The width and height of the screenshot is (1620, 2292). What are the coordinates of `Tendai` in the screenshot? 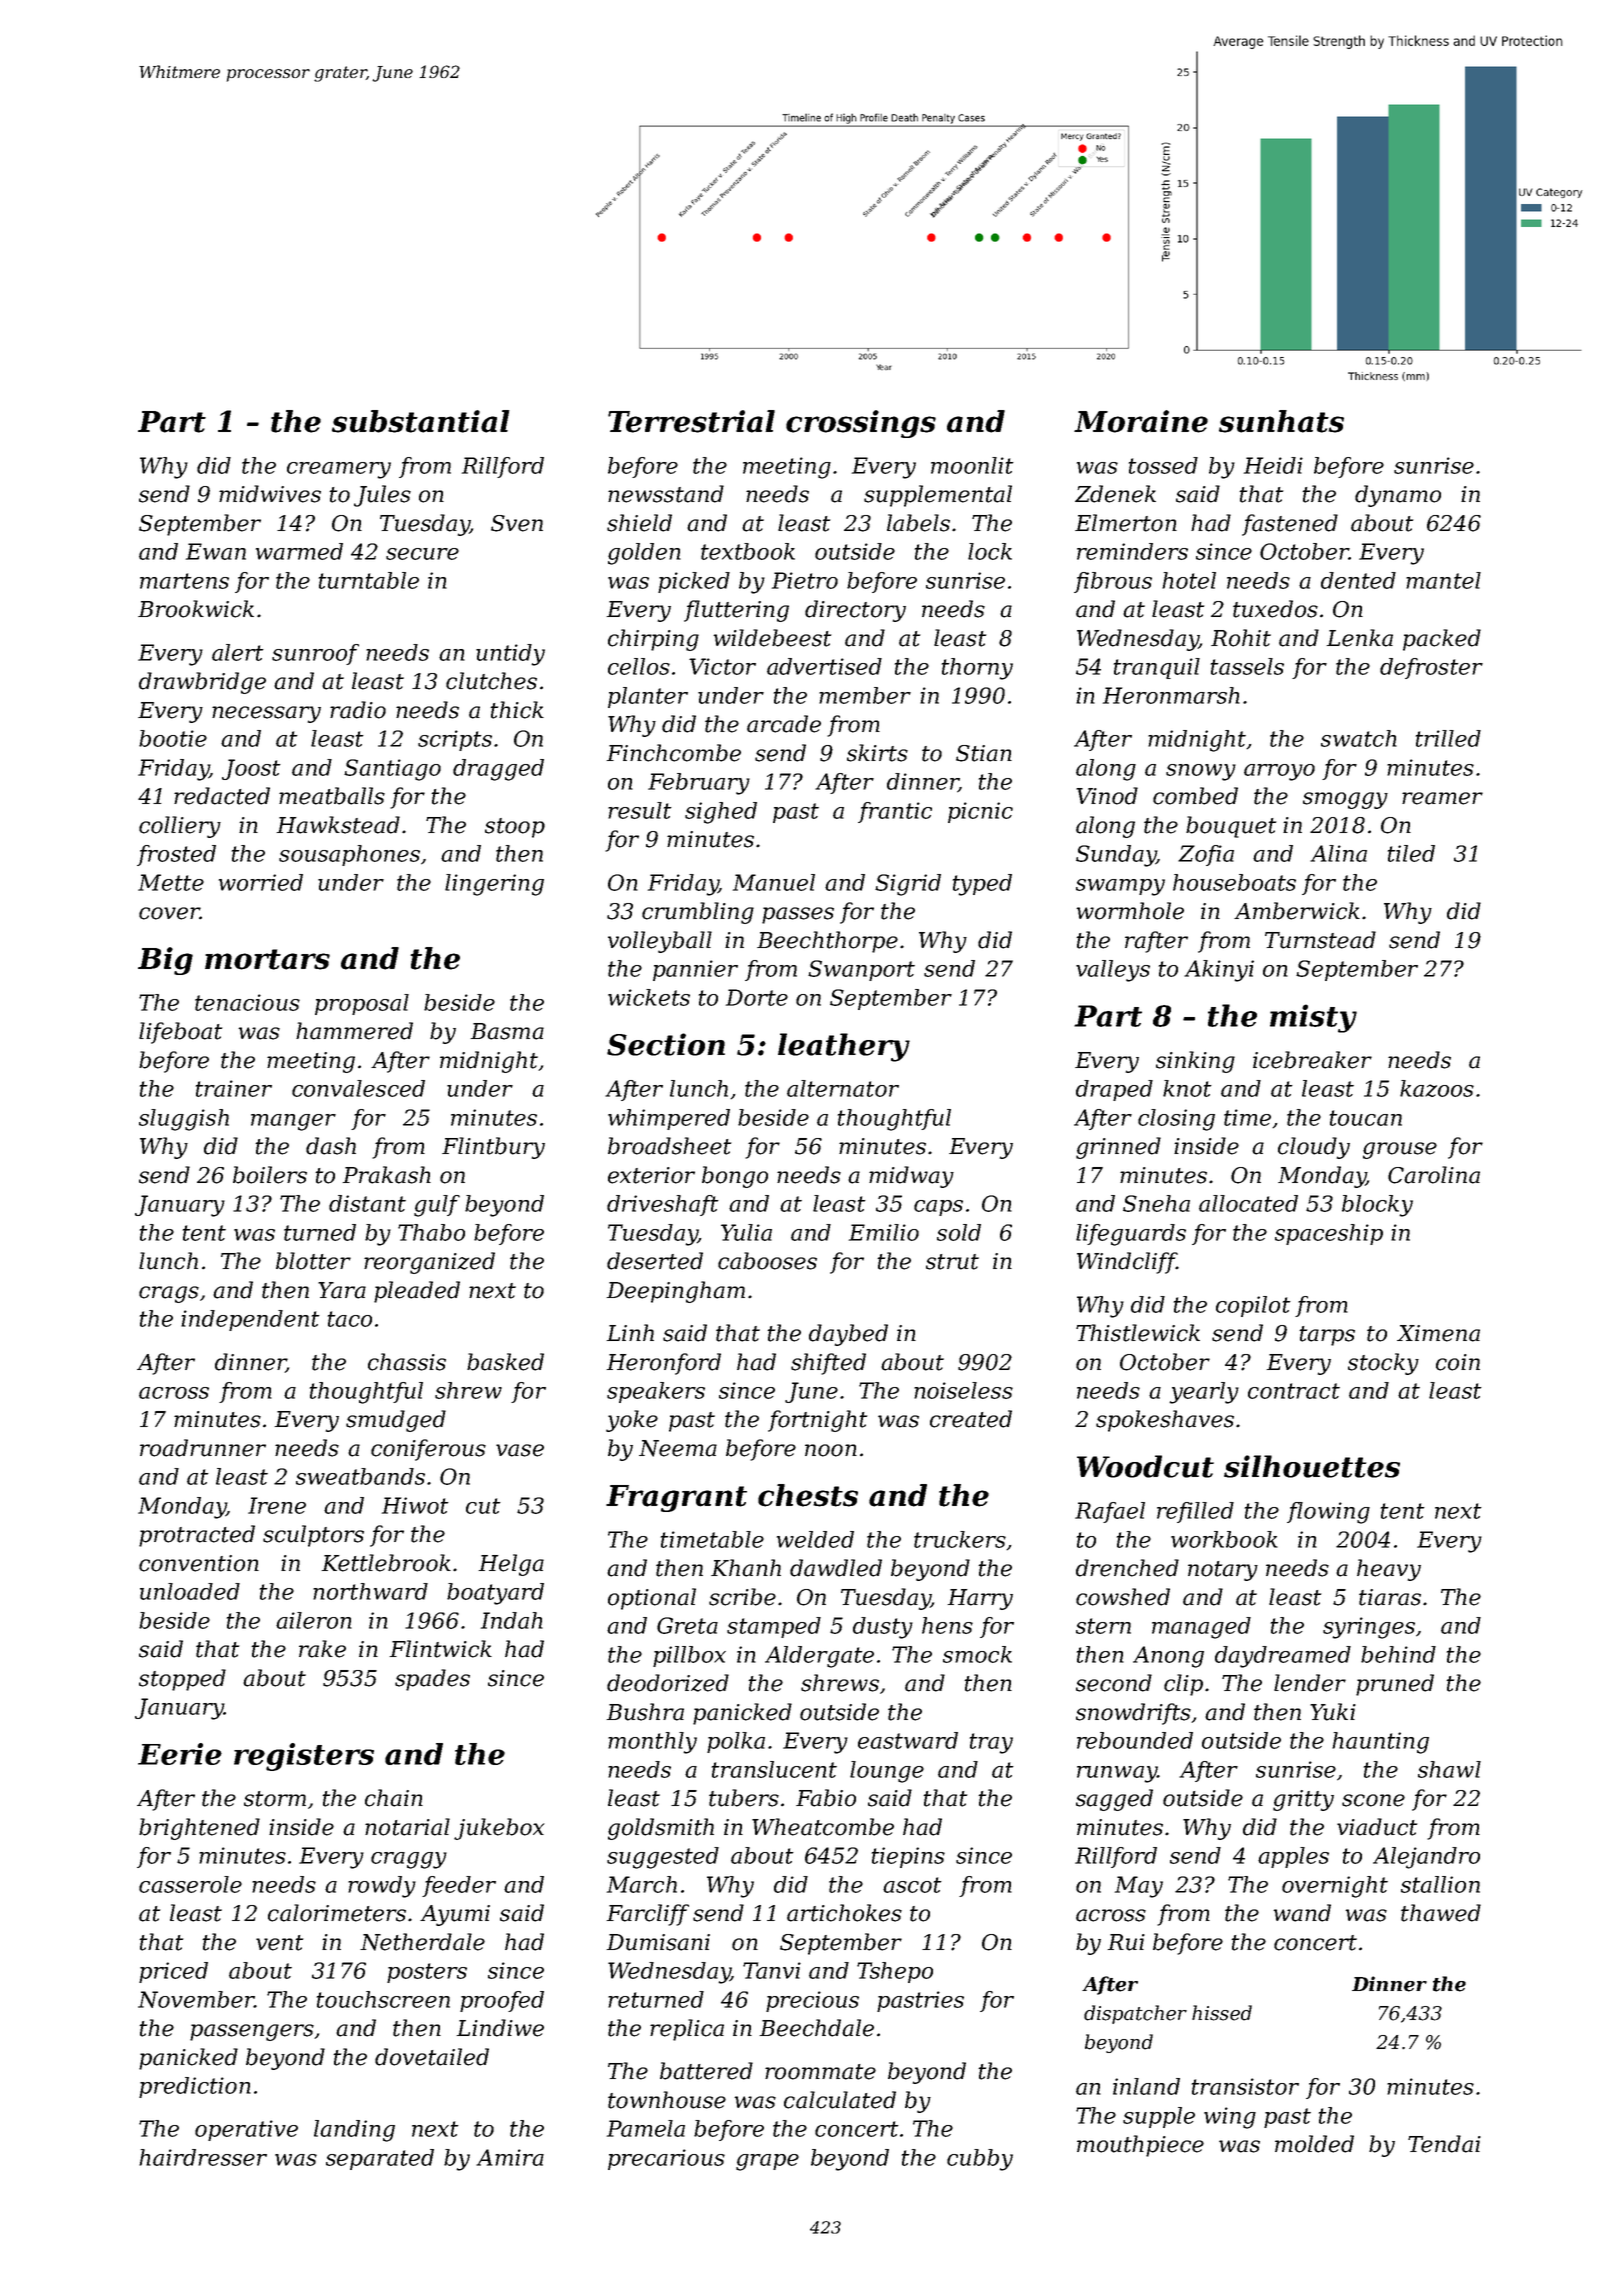 It's located at (1444, 2144).
